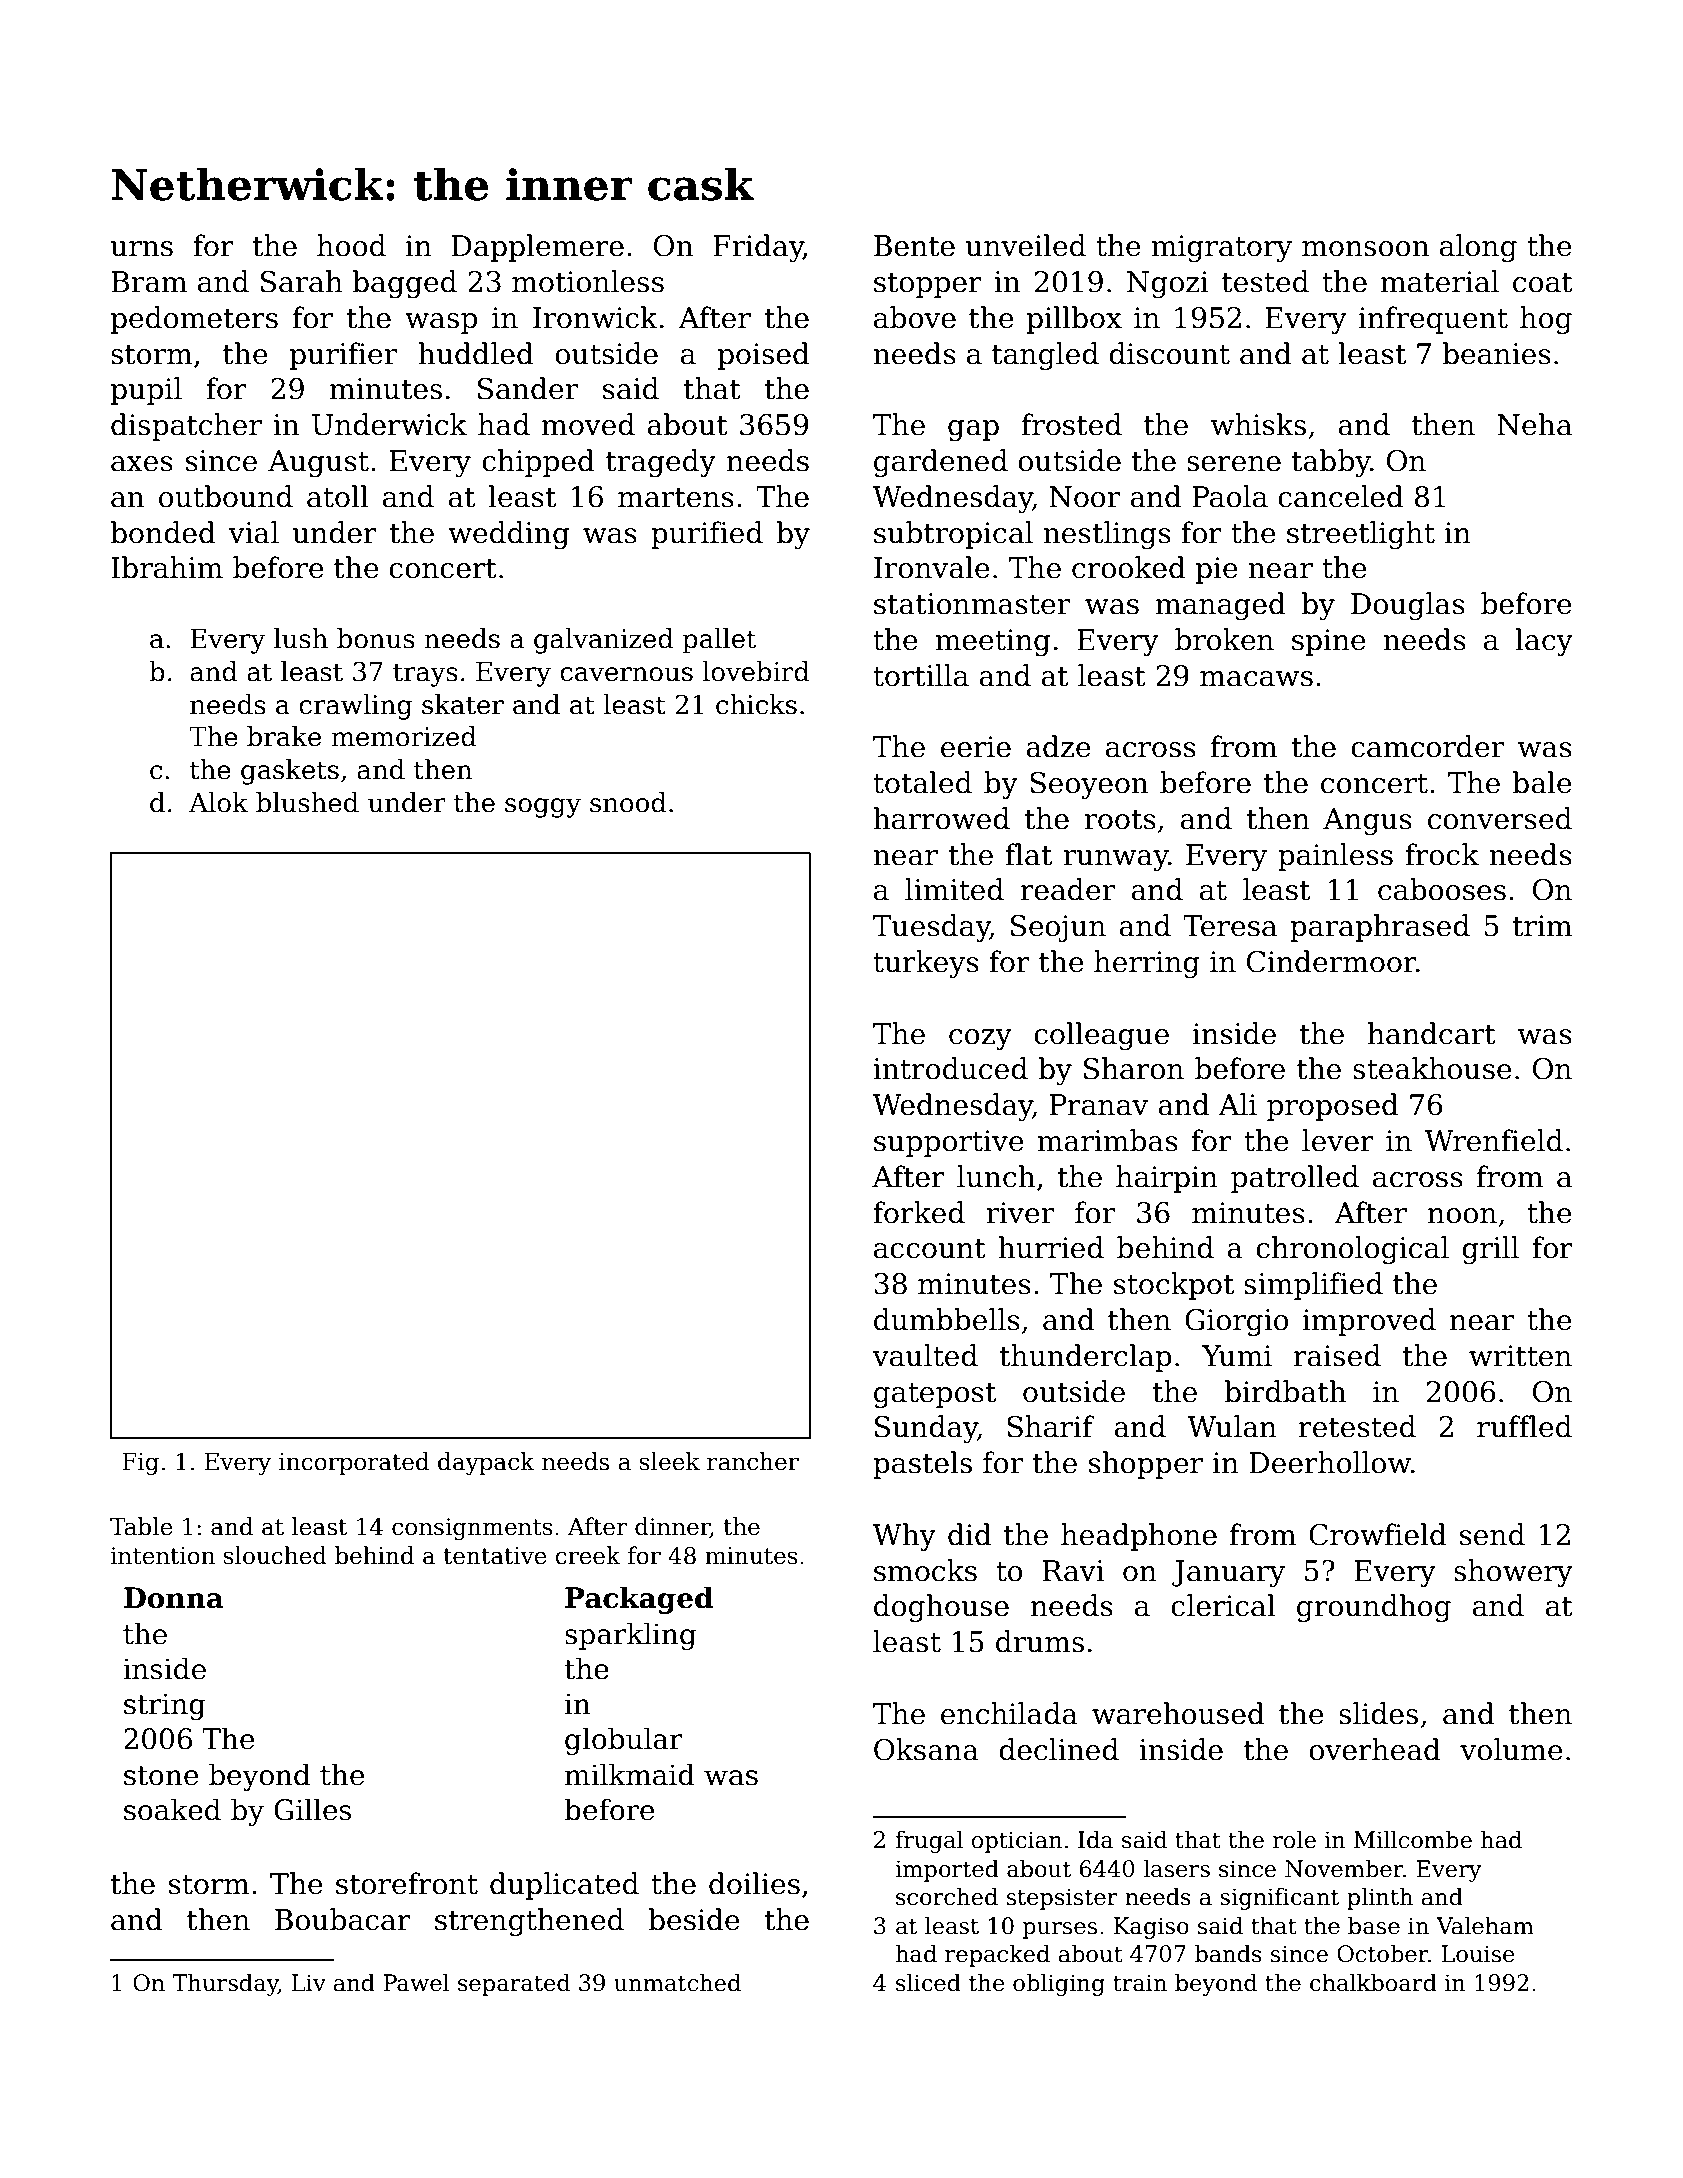 The width and height of the page is (1683, 2178). Describe the element at coordinates (1513, 1573) in the page. I see `showery` at that location.
